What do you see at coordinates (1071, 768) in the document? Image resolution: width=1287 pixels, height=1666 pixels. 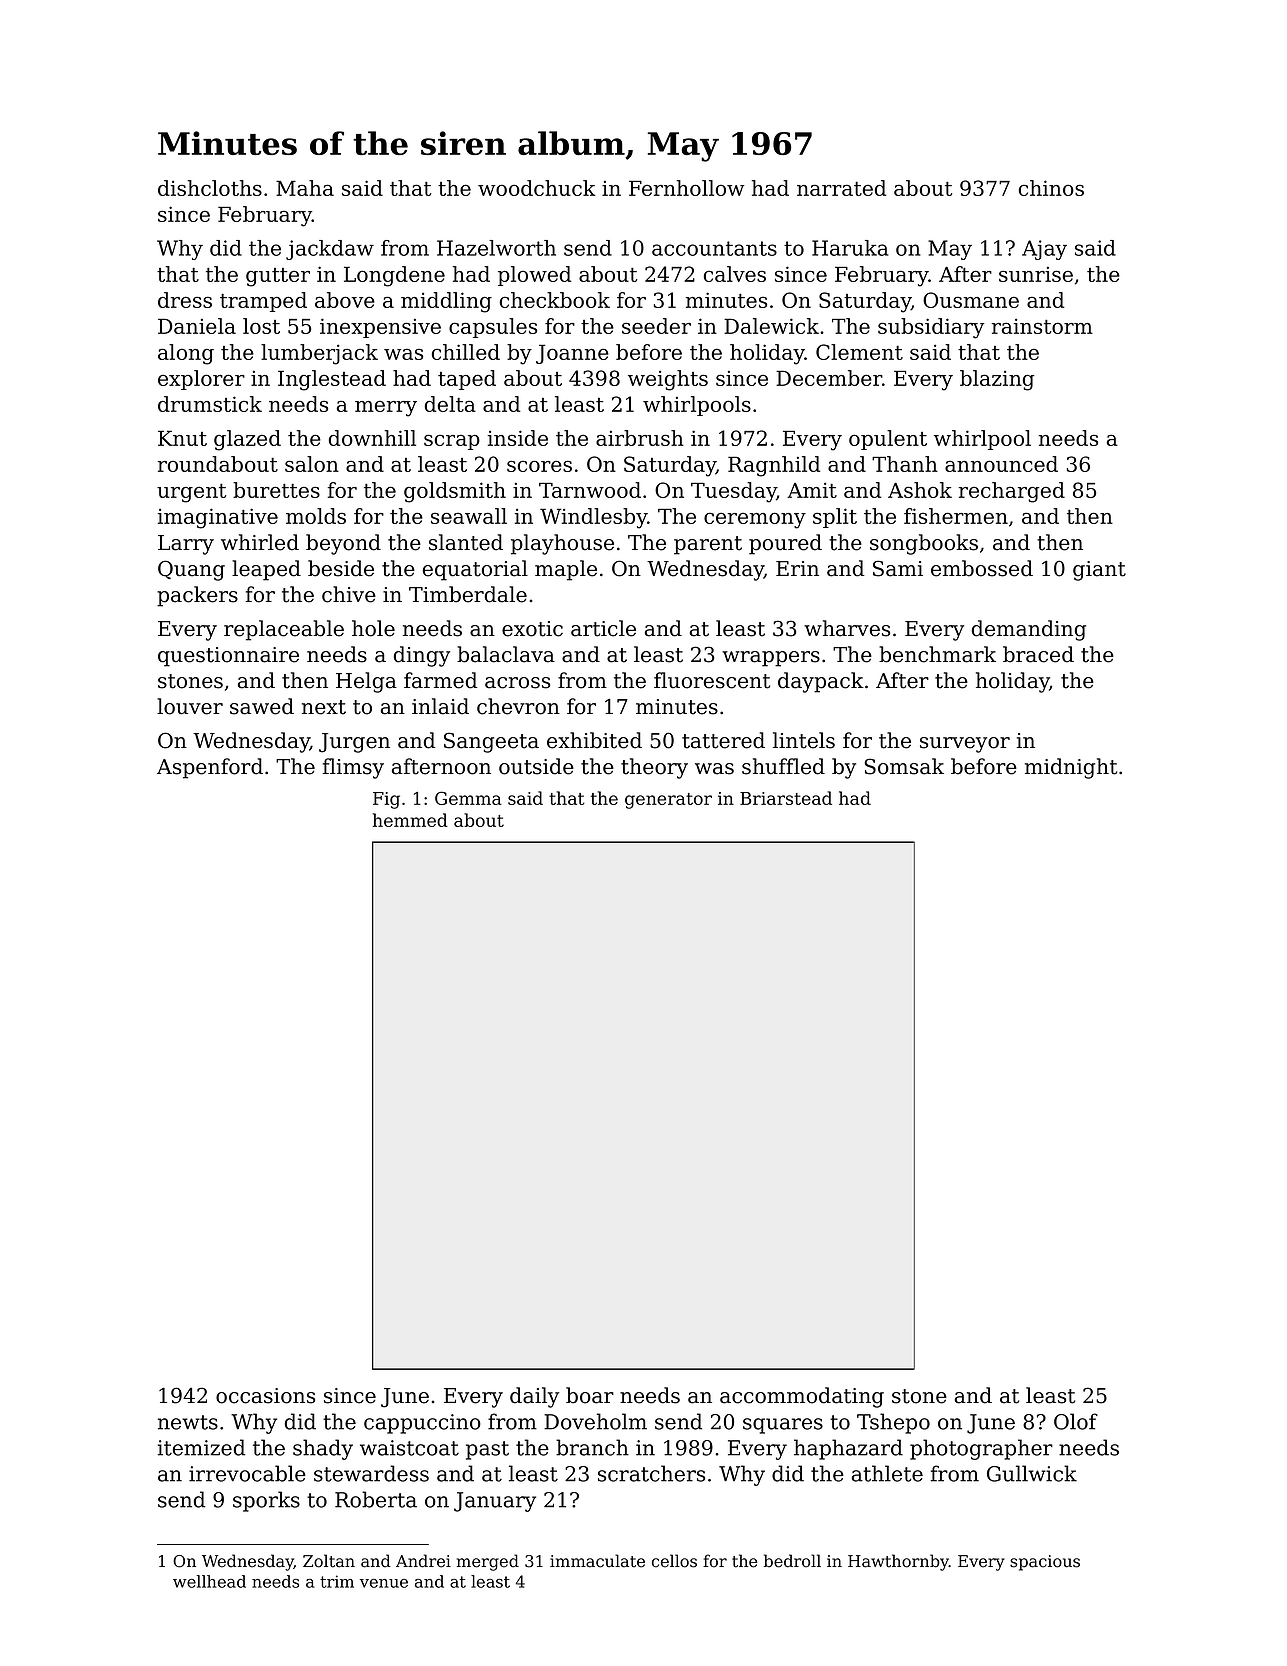 I see `midnight` at bounding box center [1071, 768].
